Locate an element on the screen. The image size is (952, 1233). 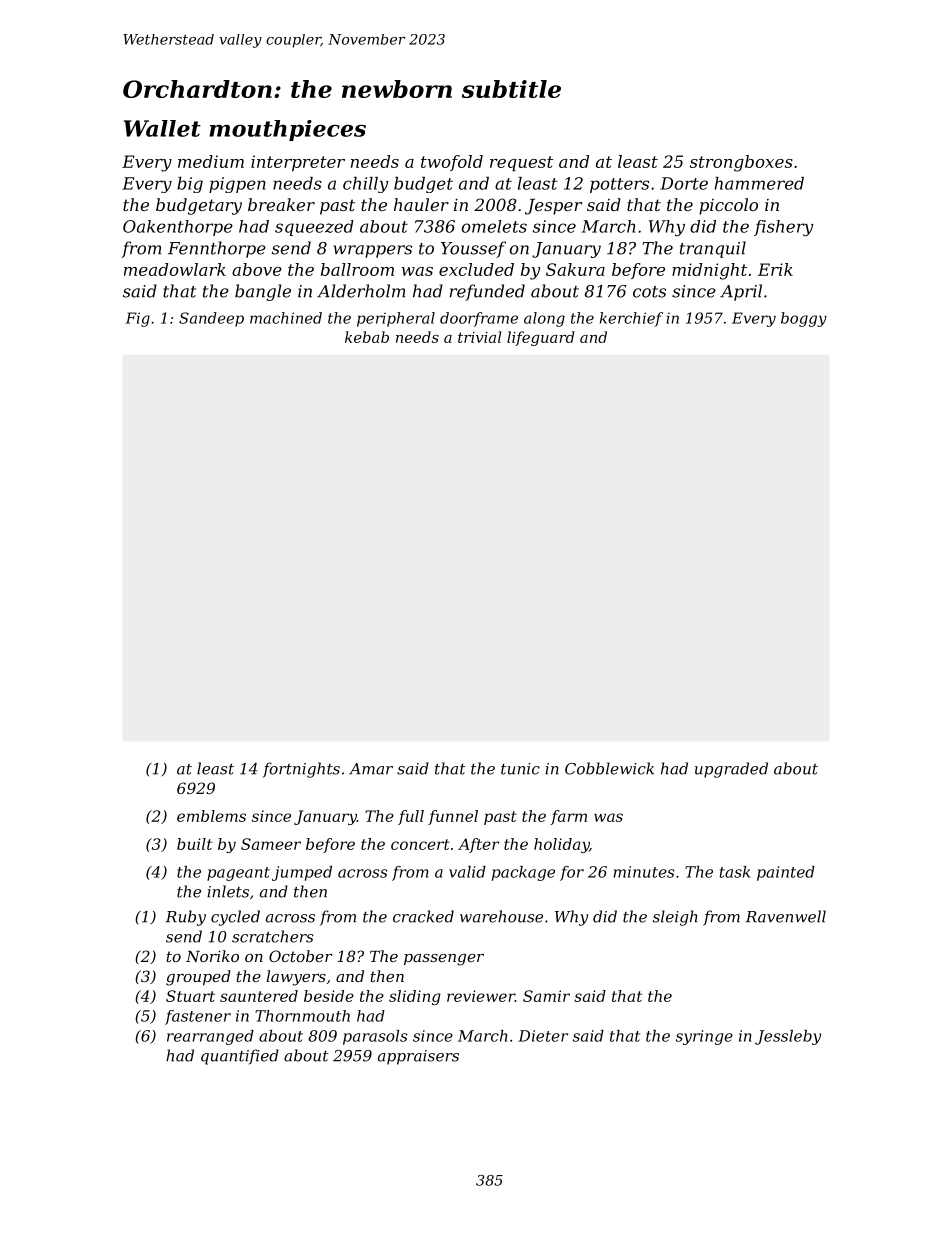
upgraded is located at coordinates (731, 770).
